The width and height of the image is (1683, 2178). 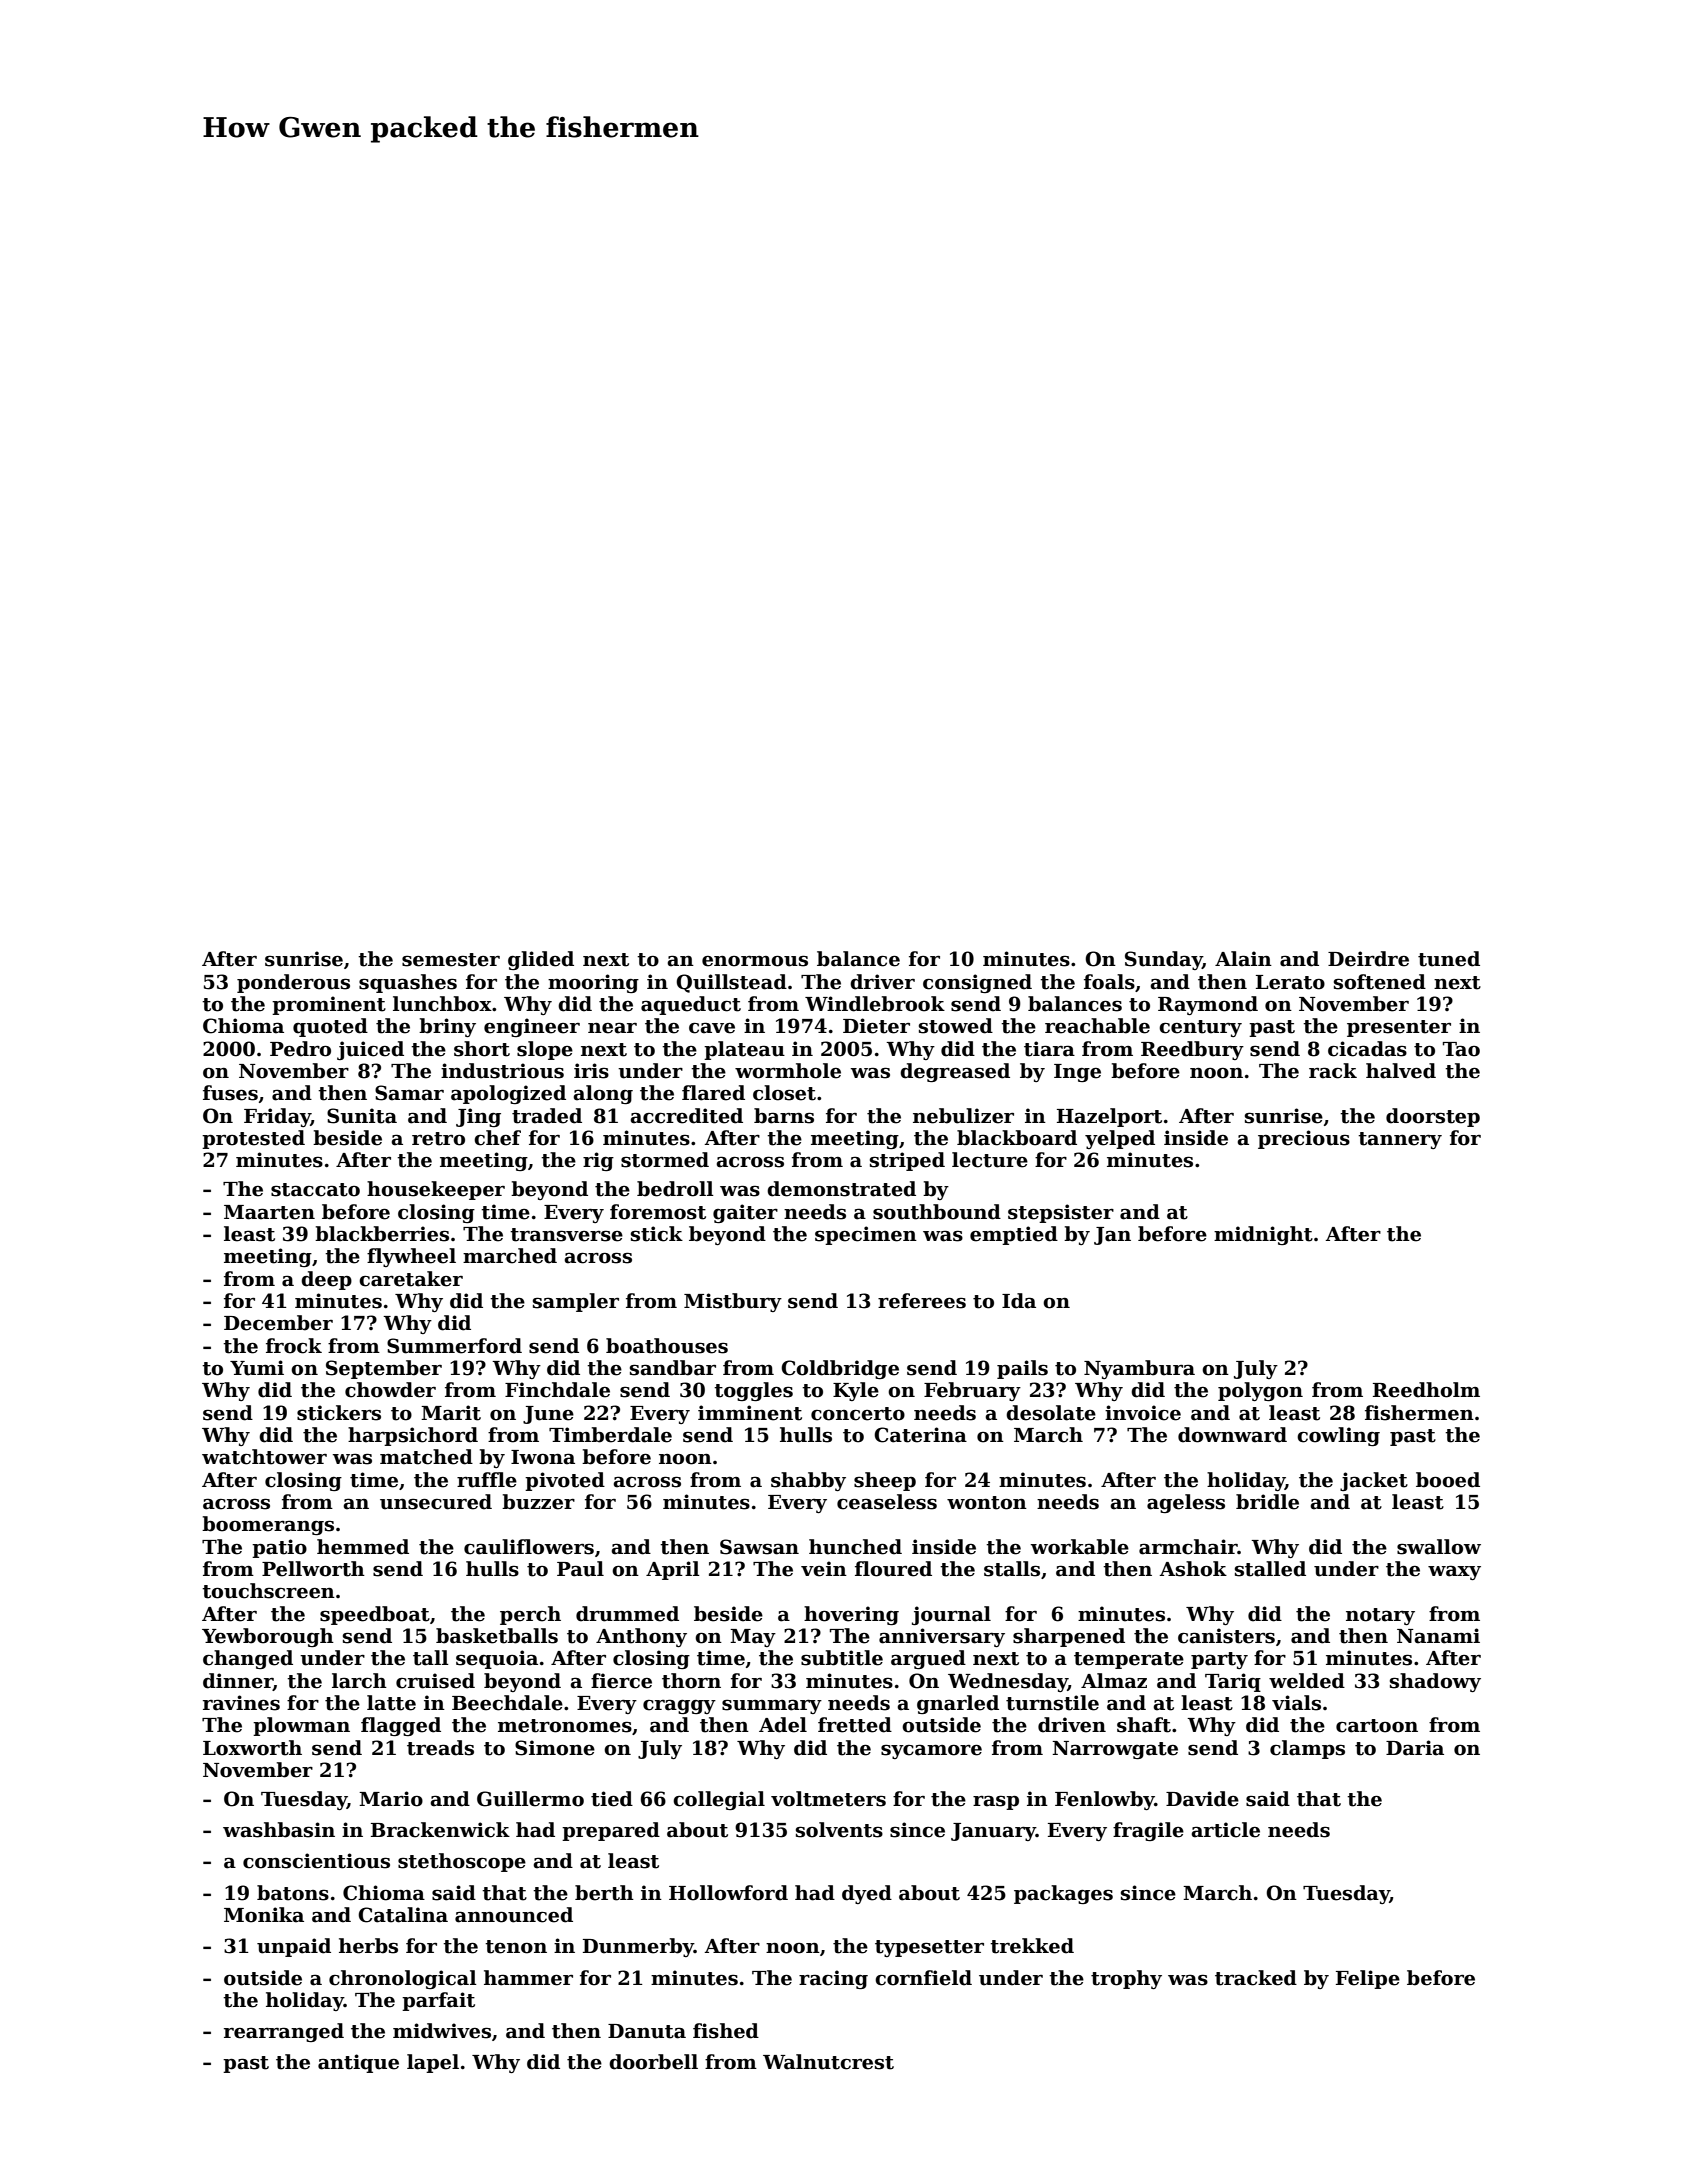 What do you see at coordinates (841, 1189) in the image?
I see `demonstrated` at bounding box center [841, 1189].
